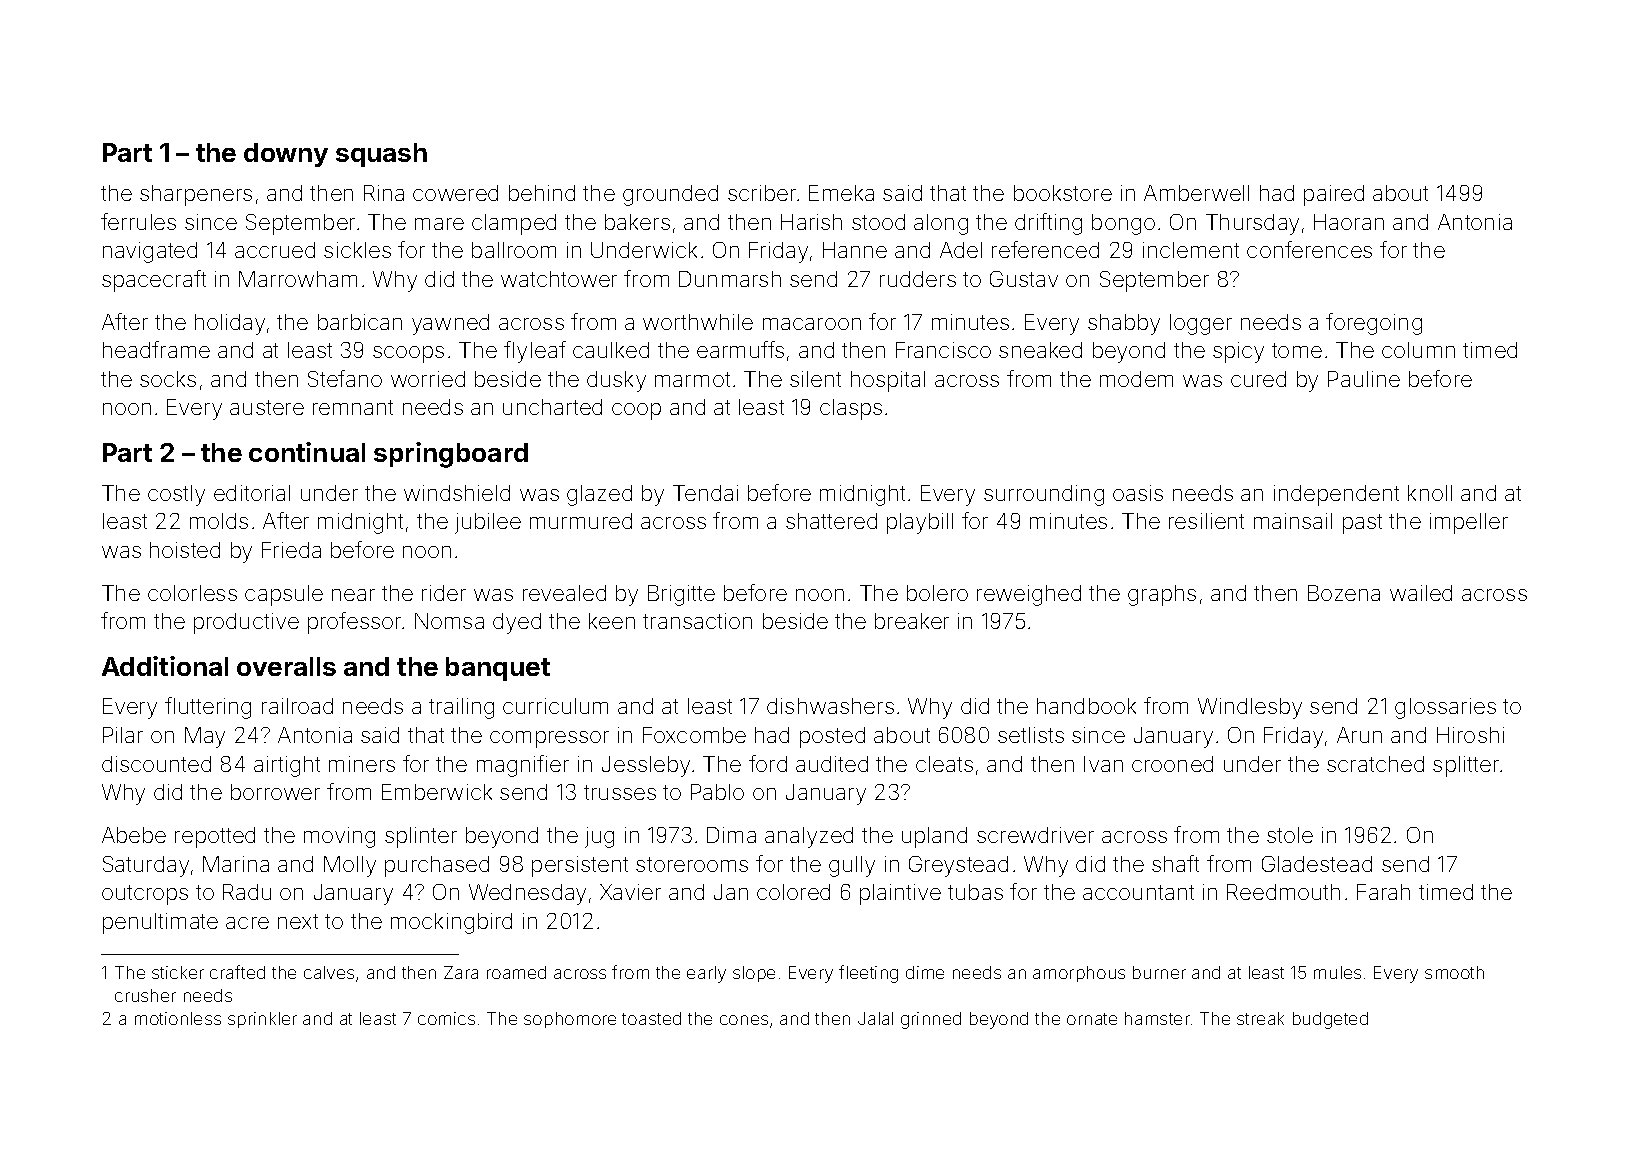 This page has height=1155, width=1633. Describe the element at coordinates (1250, 708) in the page. I see `Windlesby` at that location.
